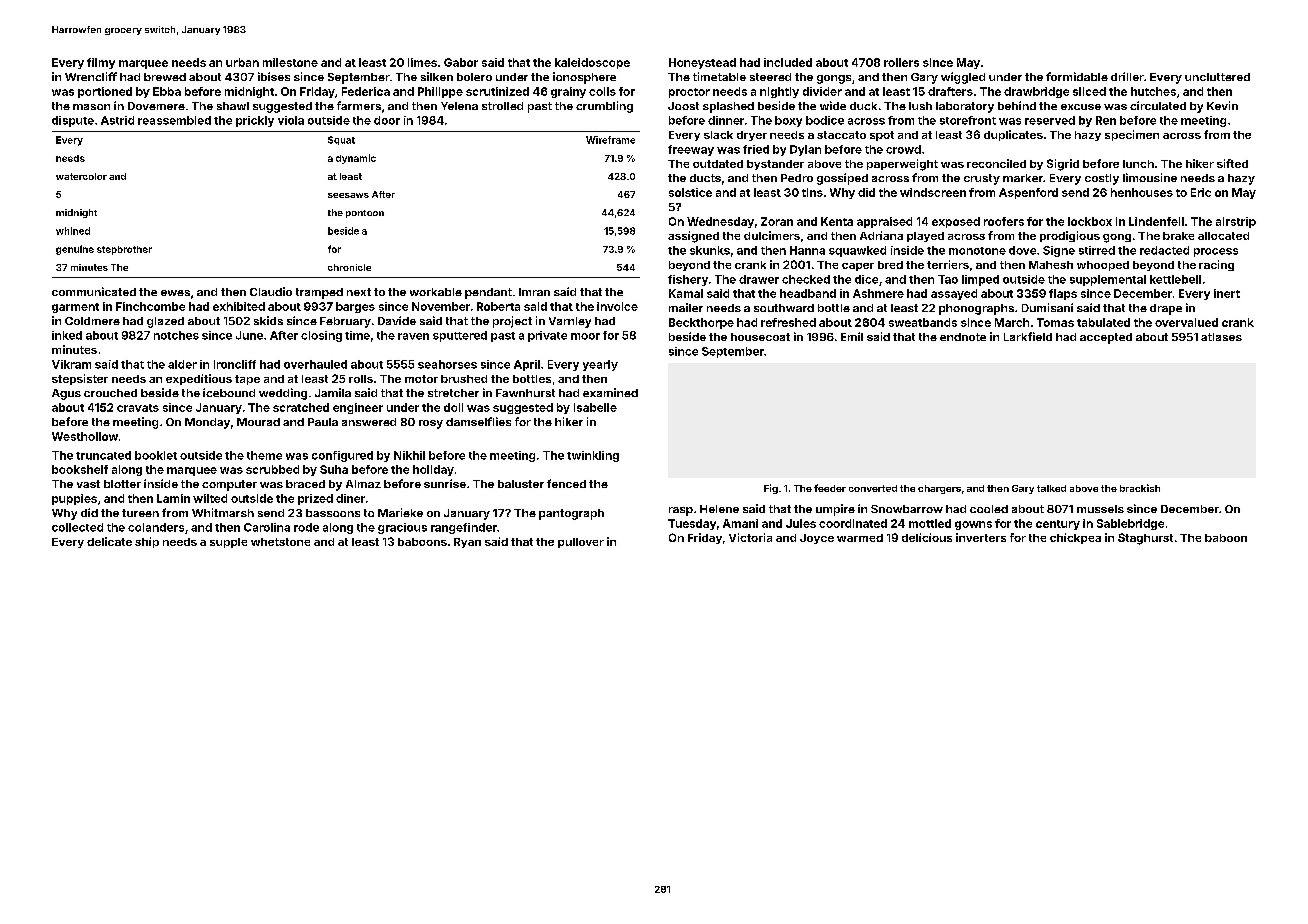  Describe the element at coordinates (1106, 338) in the image. I see `accepted` at that location.
